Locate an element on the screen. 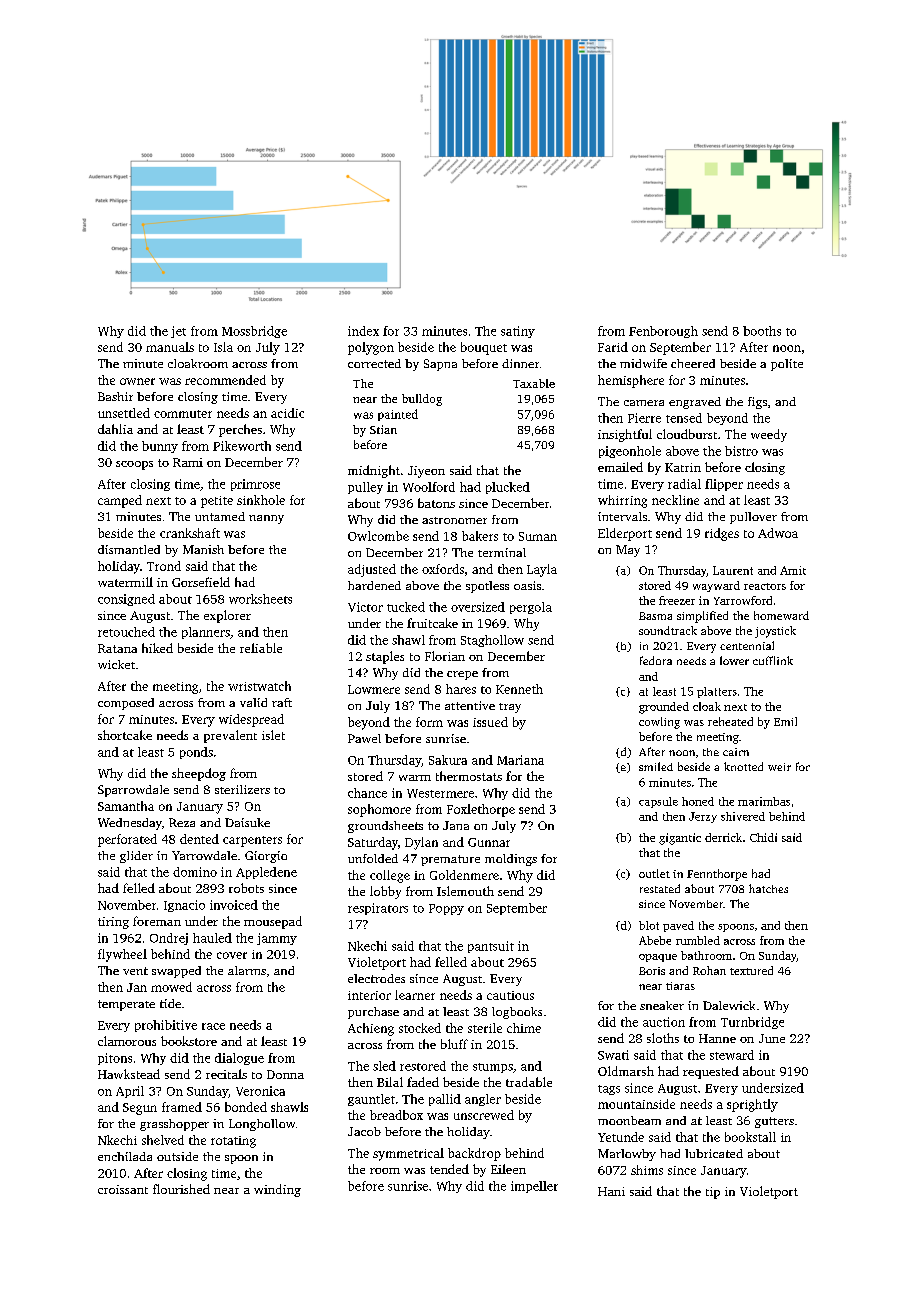  Yarrowford is located at coordinates (743, 600).
